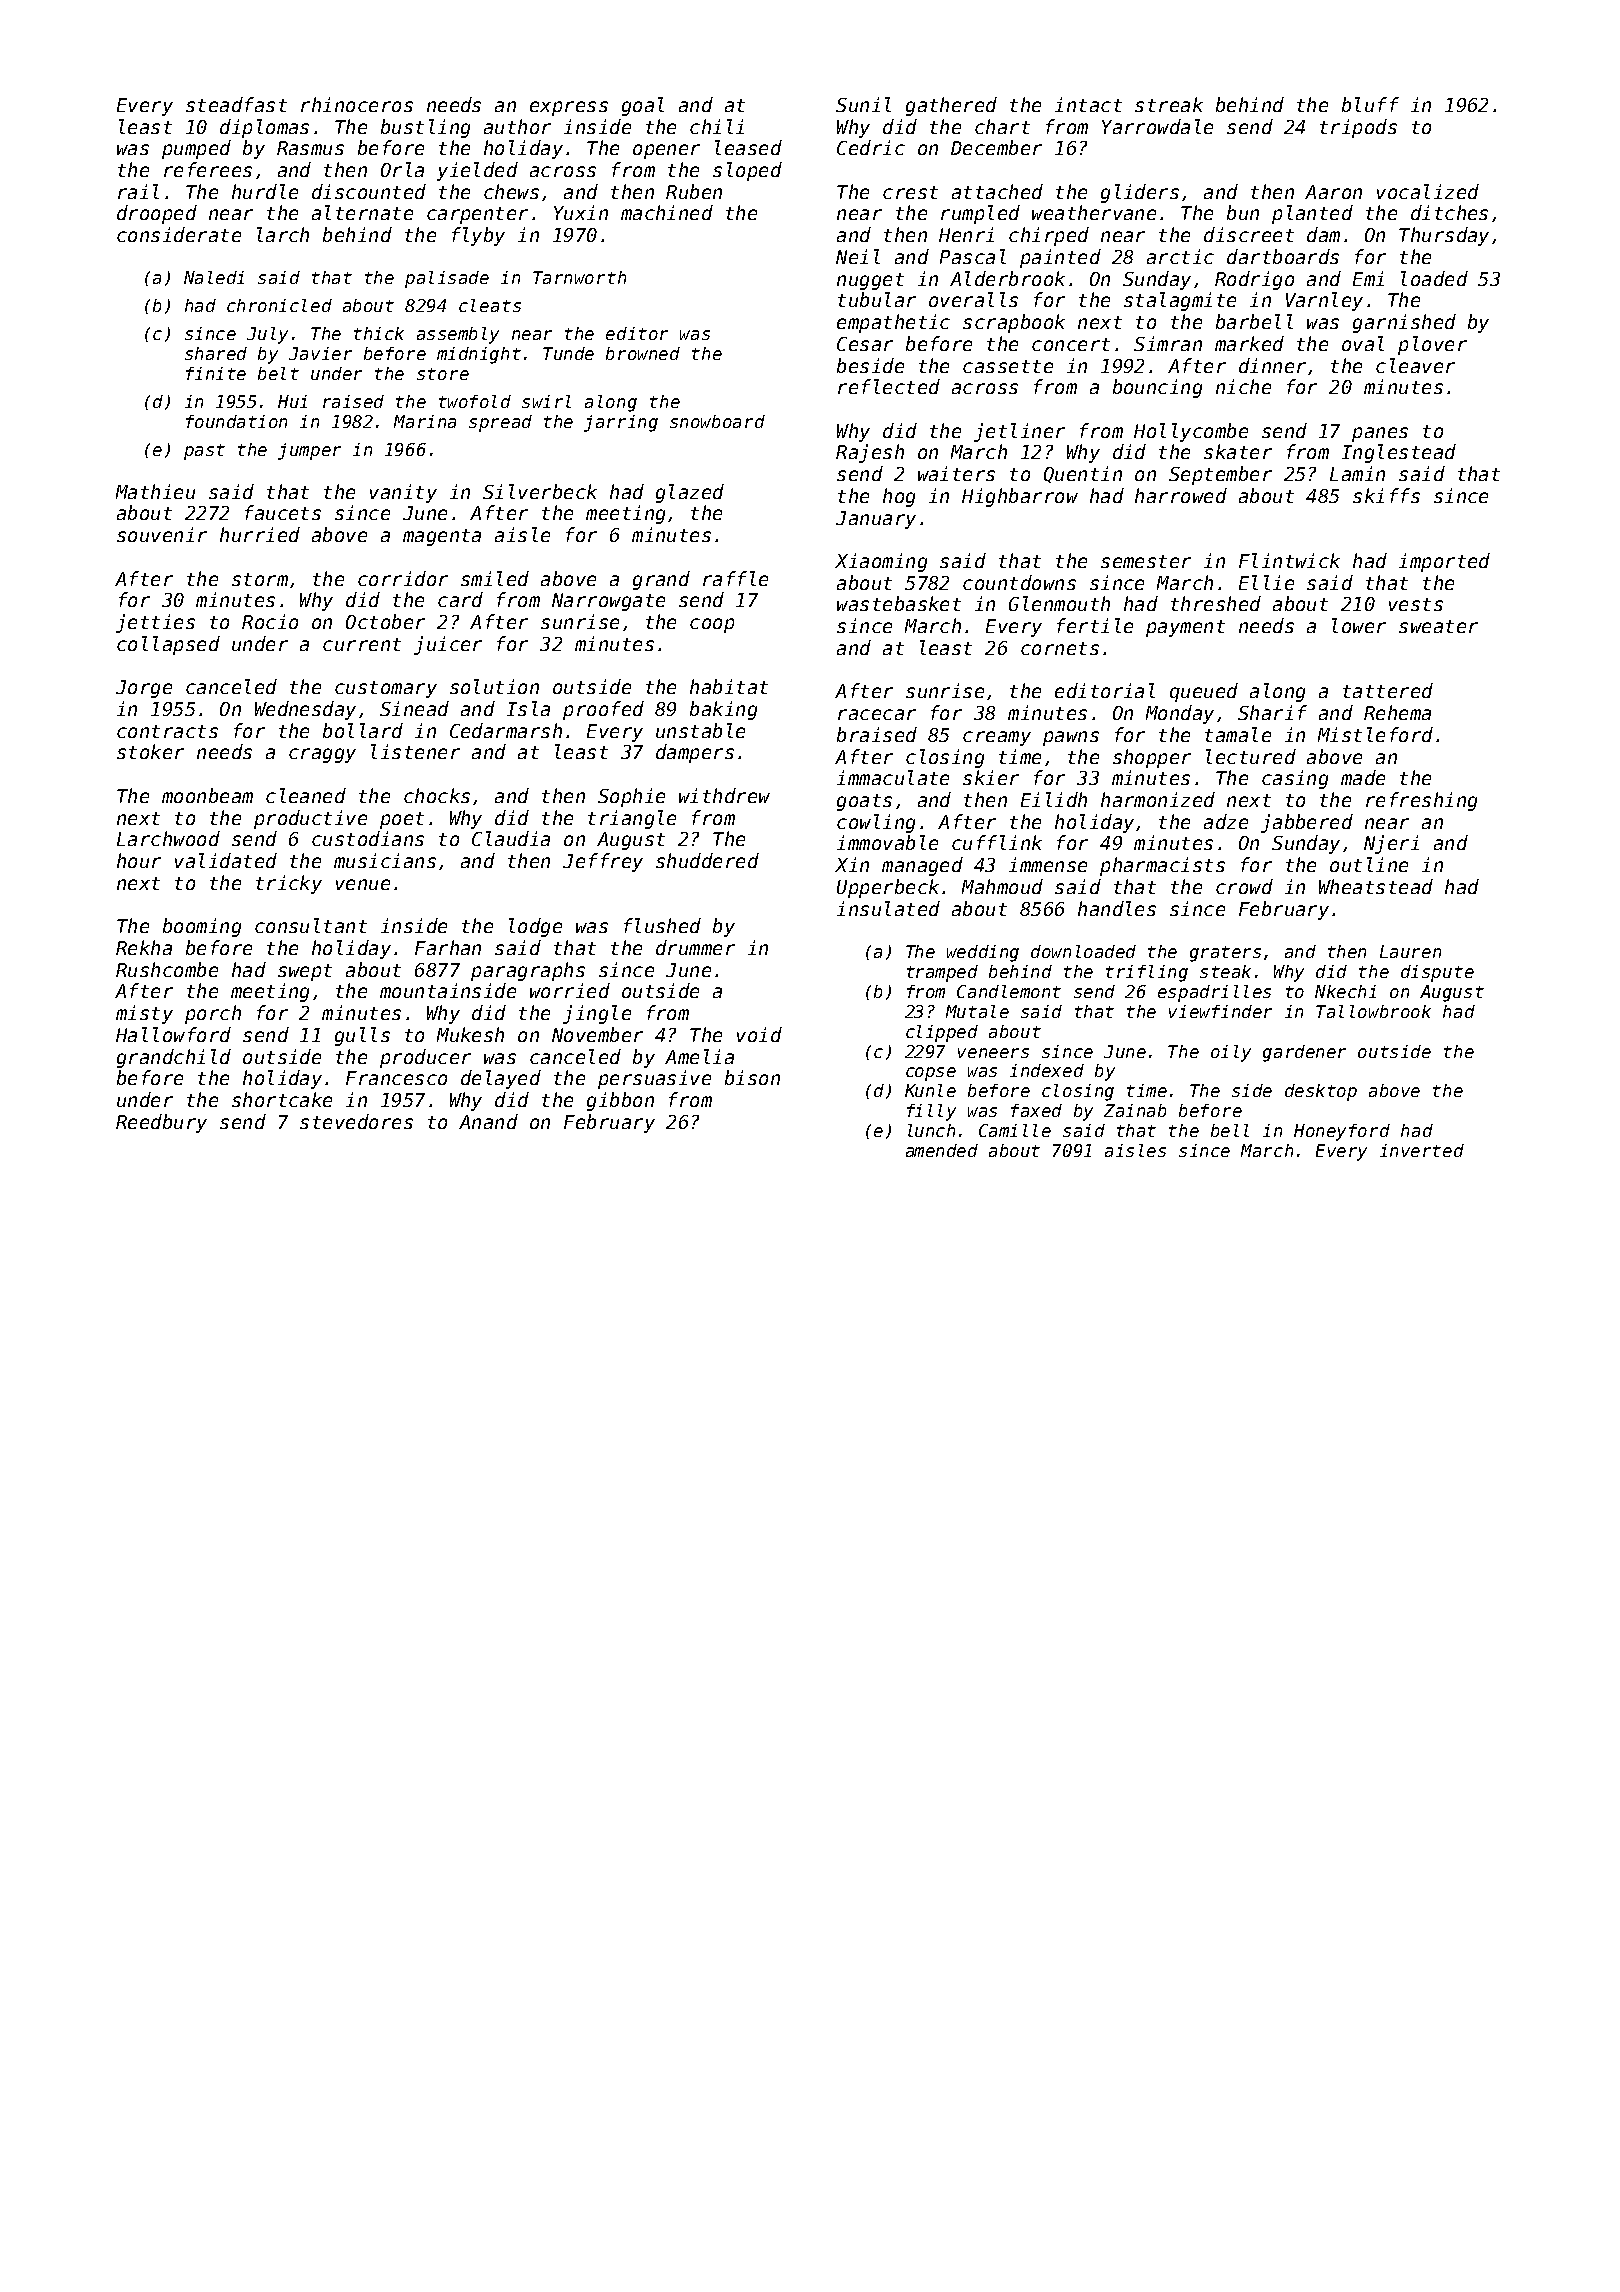 Image resolution: width=1620 pixels, height=2292 pixels. Describe the element at coordinates (161, 1123) in the page. I see `Reedbury` at that location.
